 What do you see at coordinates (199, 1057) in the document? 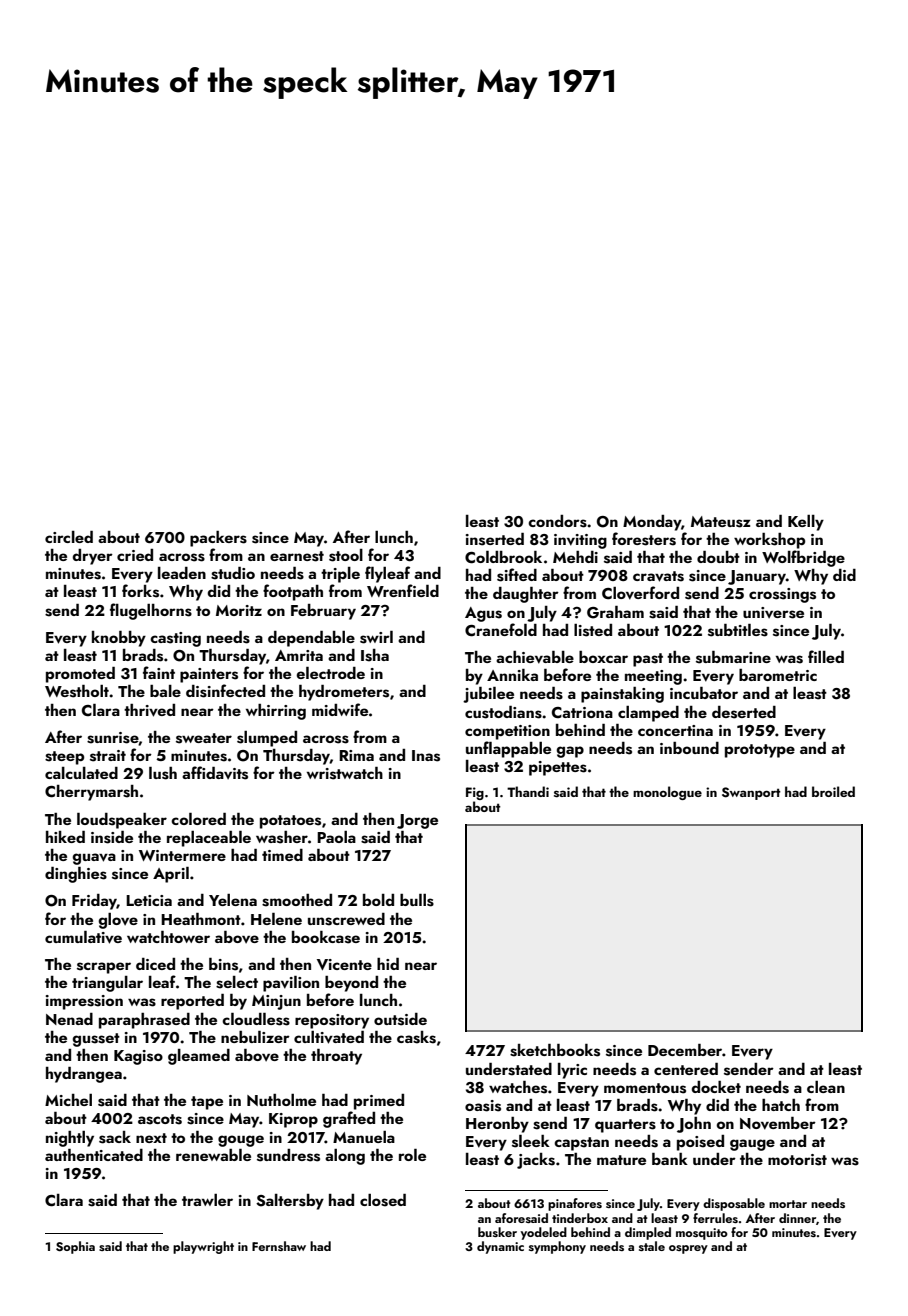
I see `gleamed` at bounding box center [199, 1057].
